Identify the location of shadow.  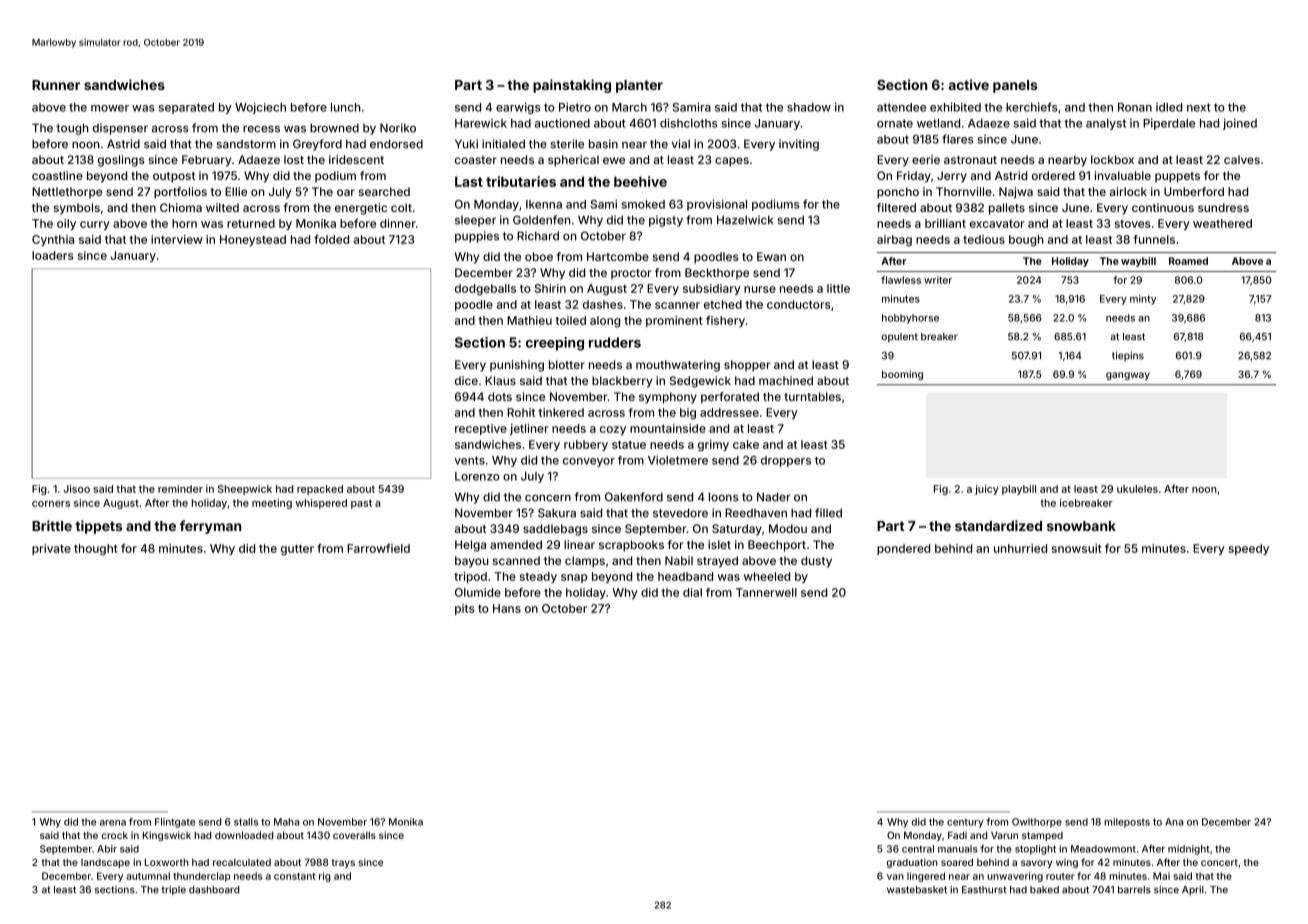
(809, 107).
